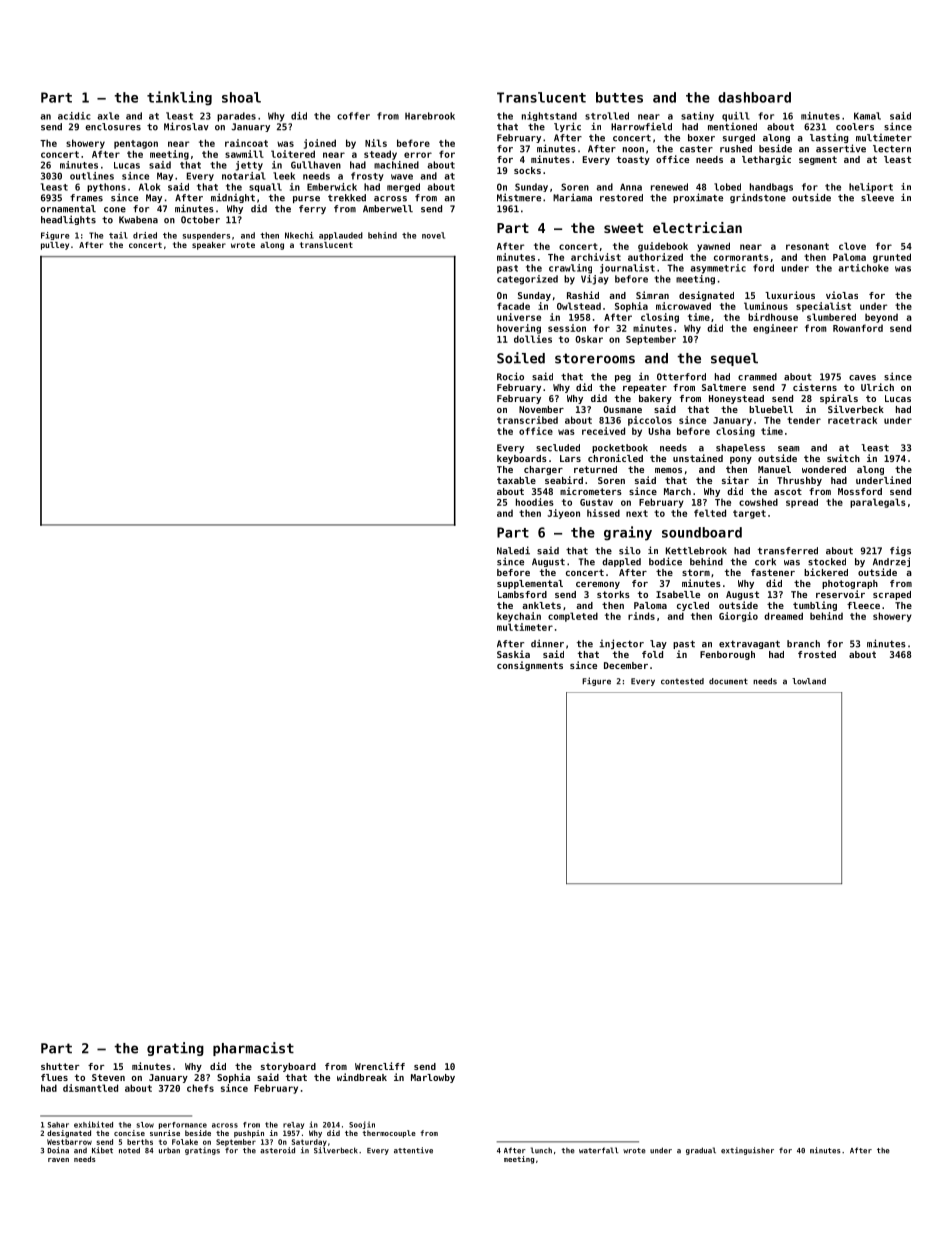  I want to click on Naledi, so click(513, 550).
